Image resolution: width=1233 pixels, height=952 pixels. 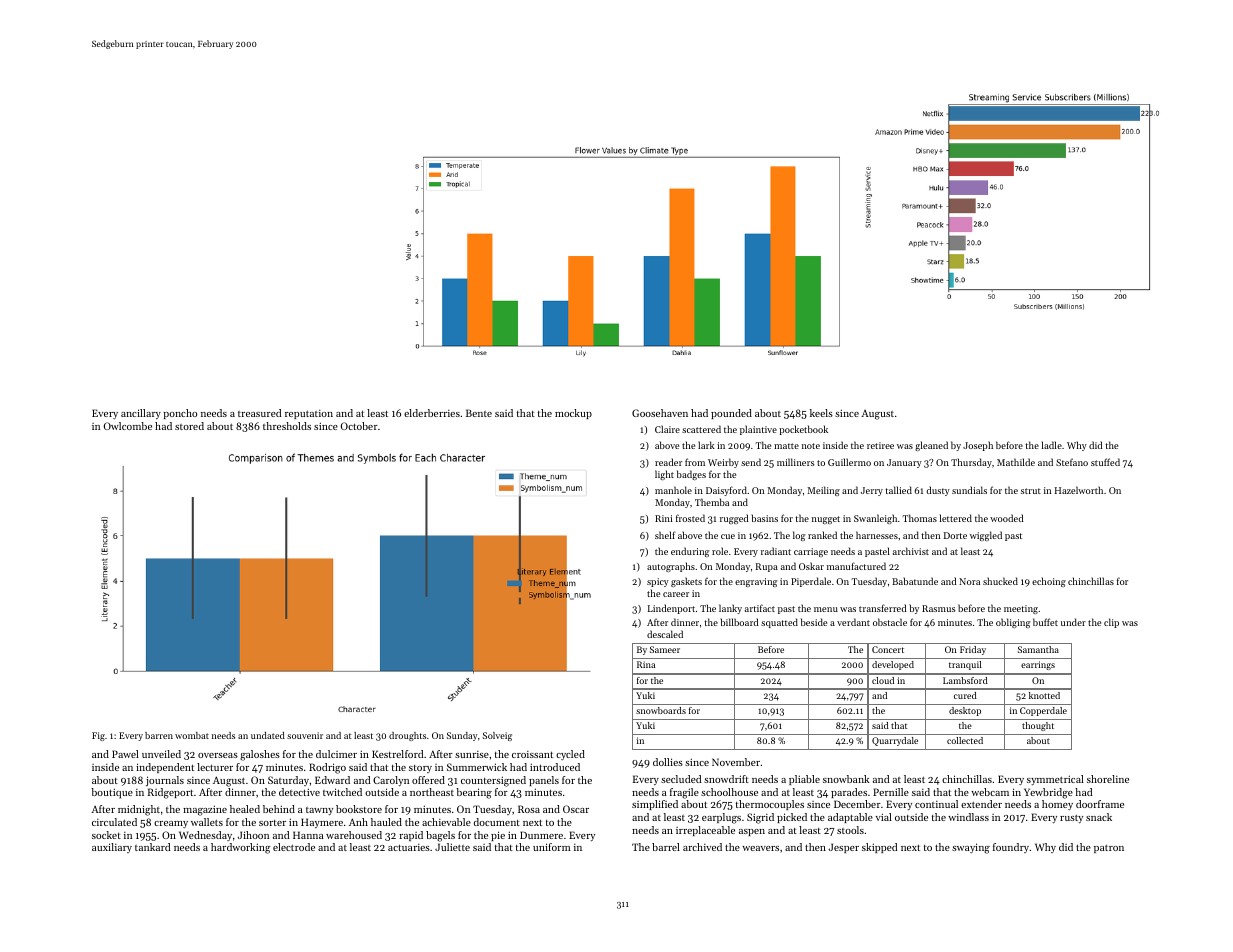 What do you see at coordinates (726, 779) in the image?
I see `snowdrift` at bounding box center [726, 779].
